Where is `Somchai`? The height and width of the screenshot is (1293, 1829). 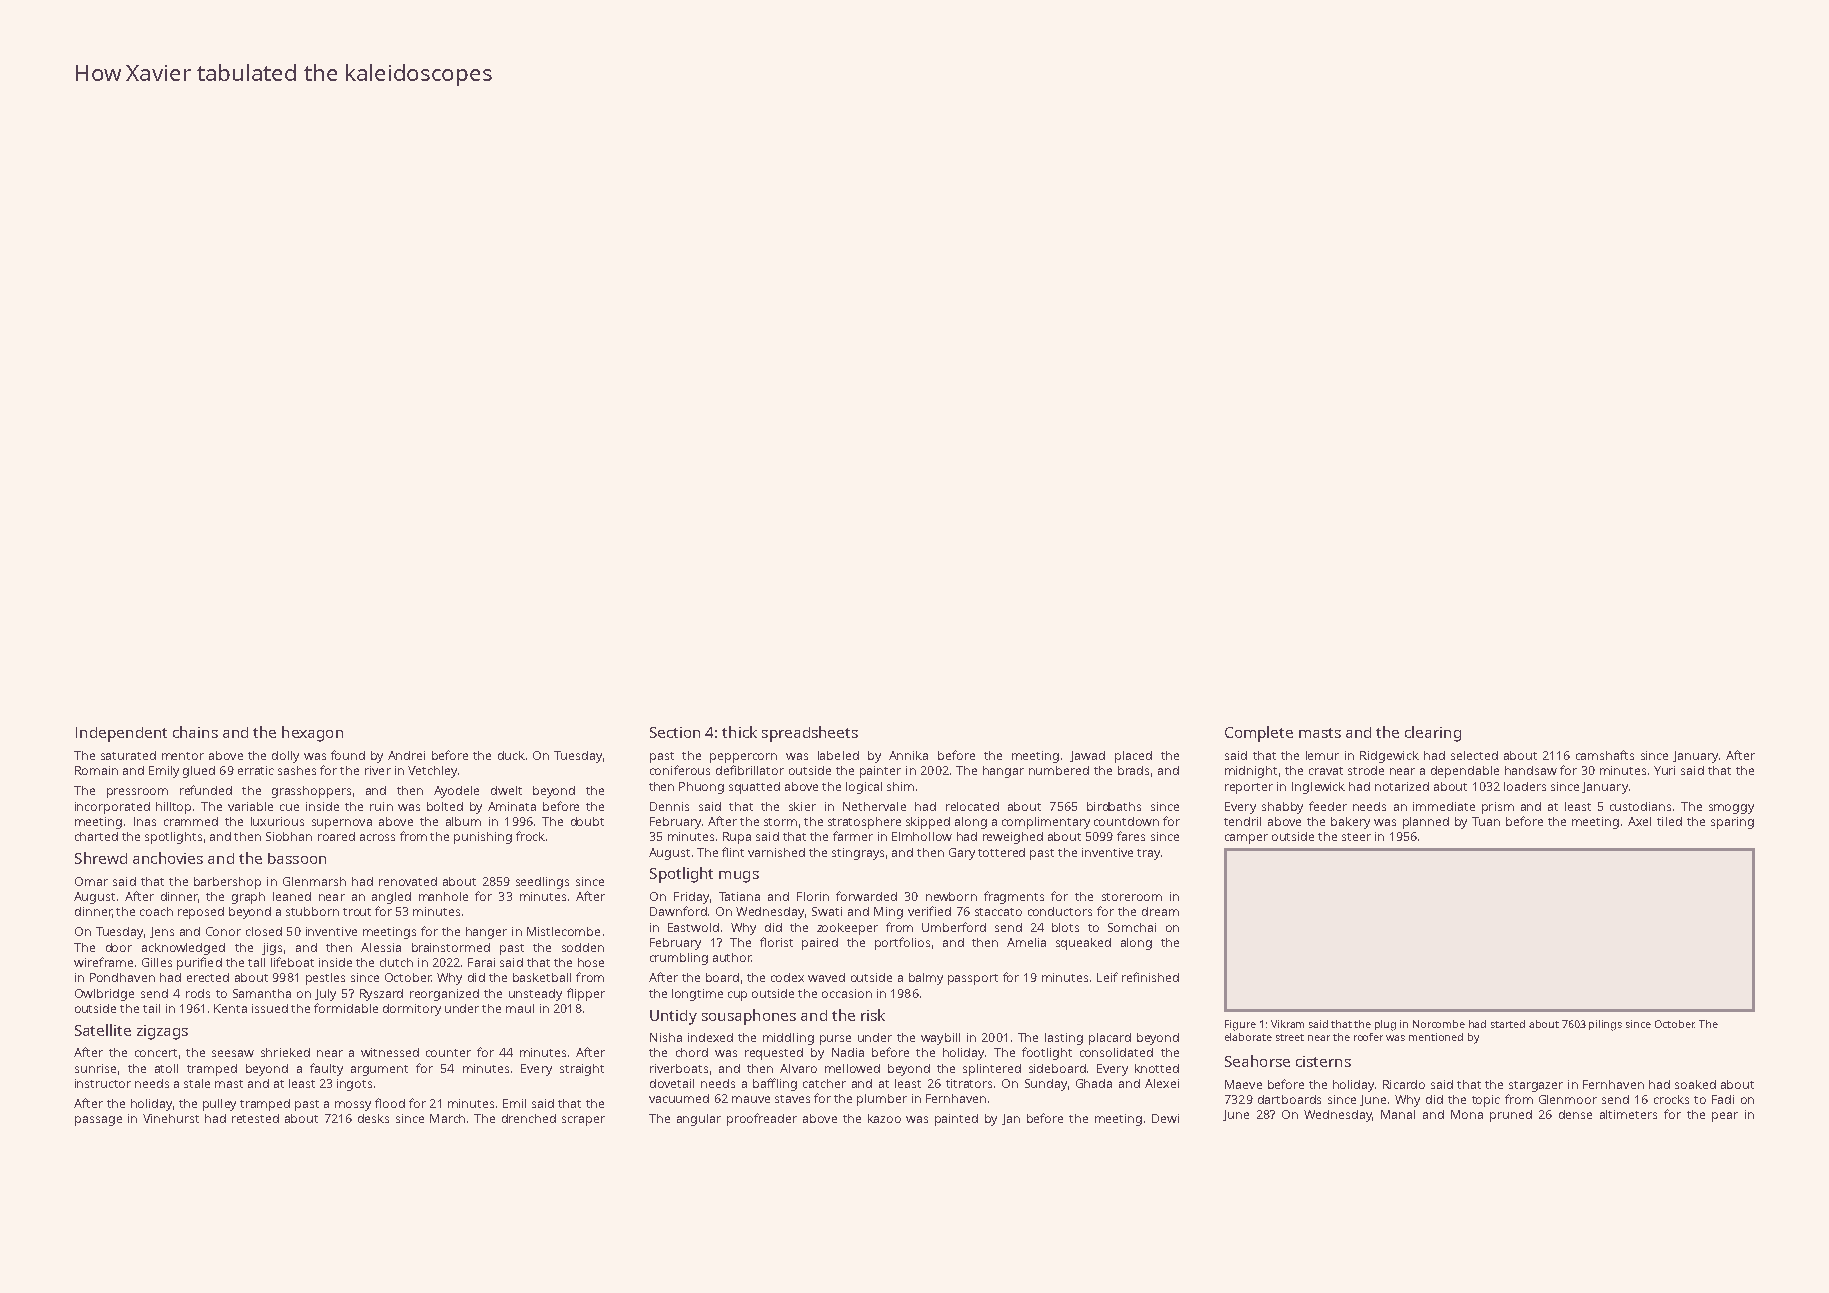
Somchai is located at coordinates (1132, 927).
